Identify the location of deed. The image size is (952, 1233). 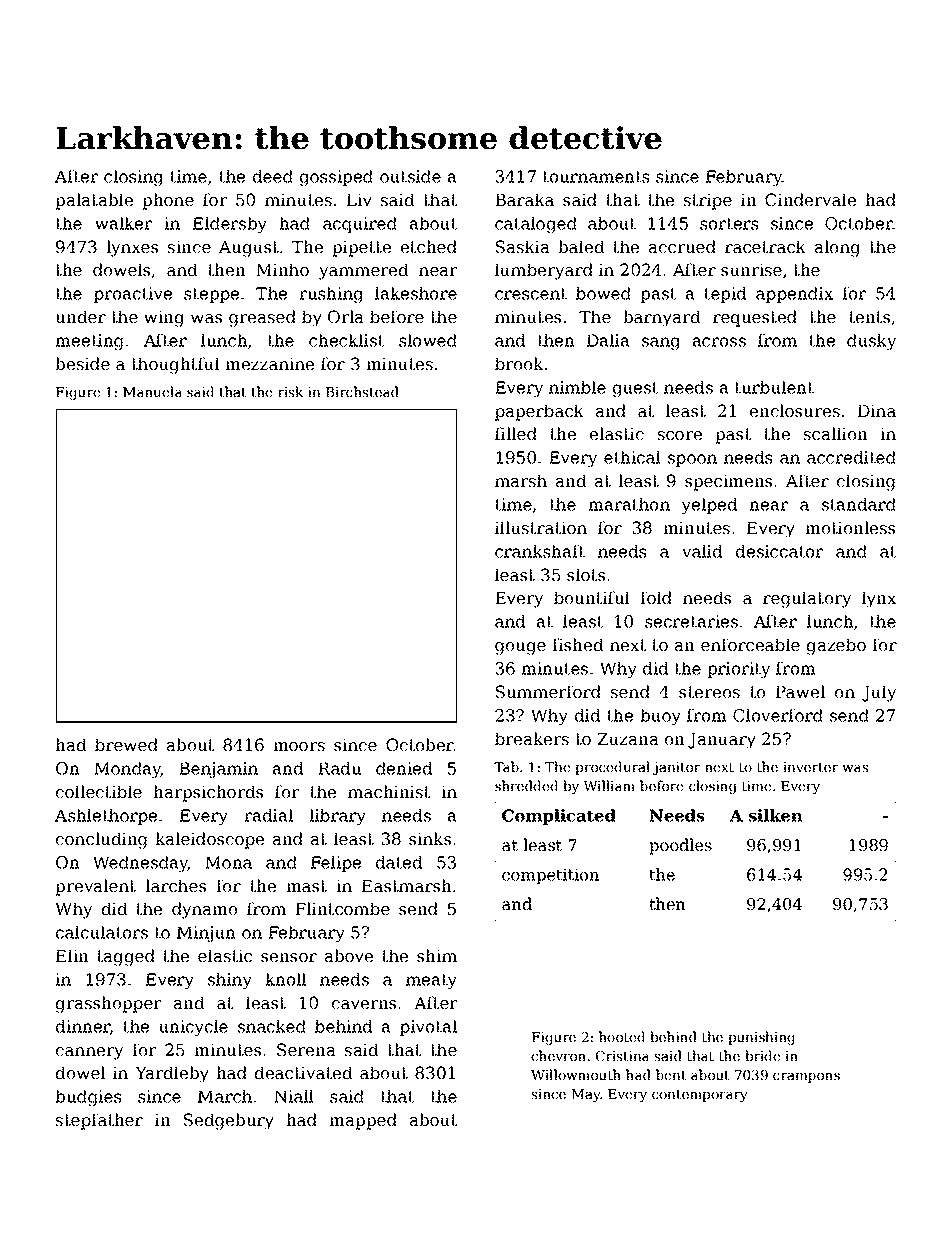
(273, 176).
